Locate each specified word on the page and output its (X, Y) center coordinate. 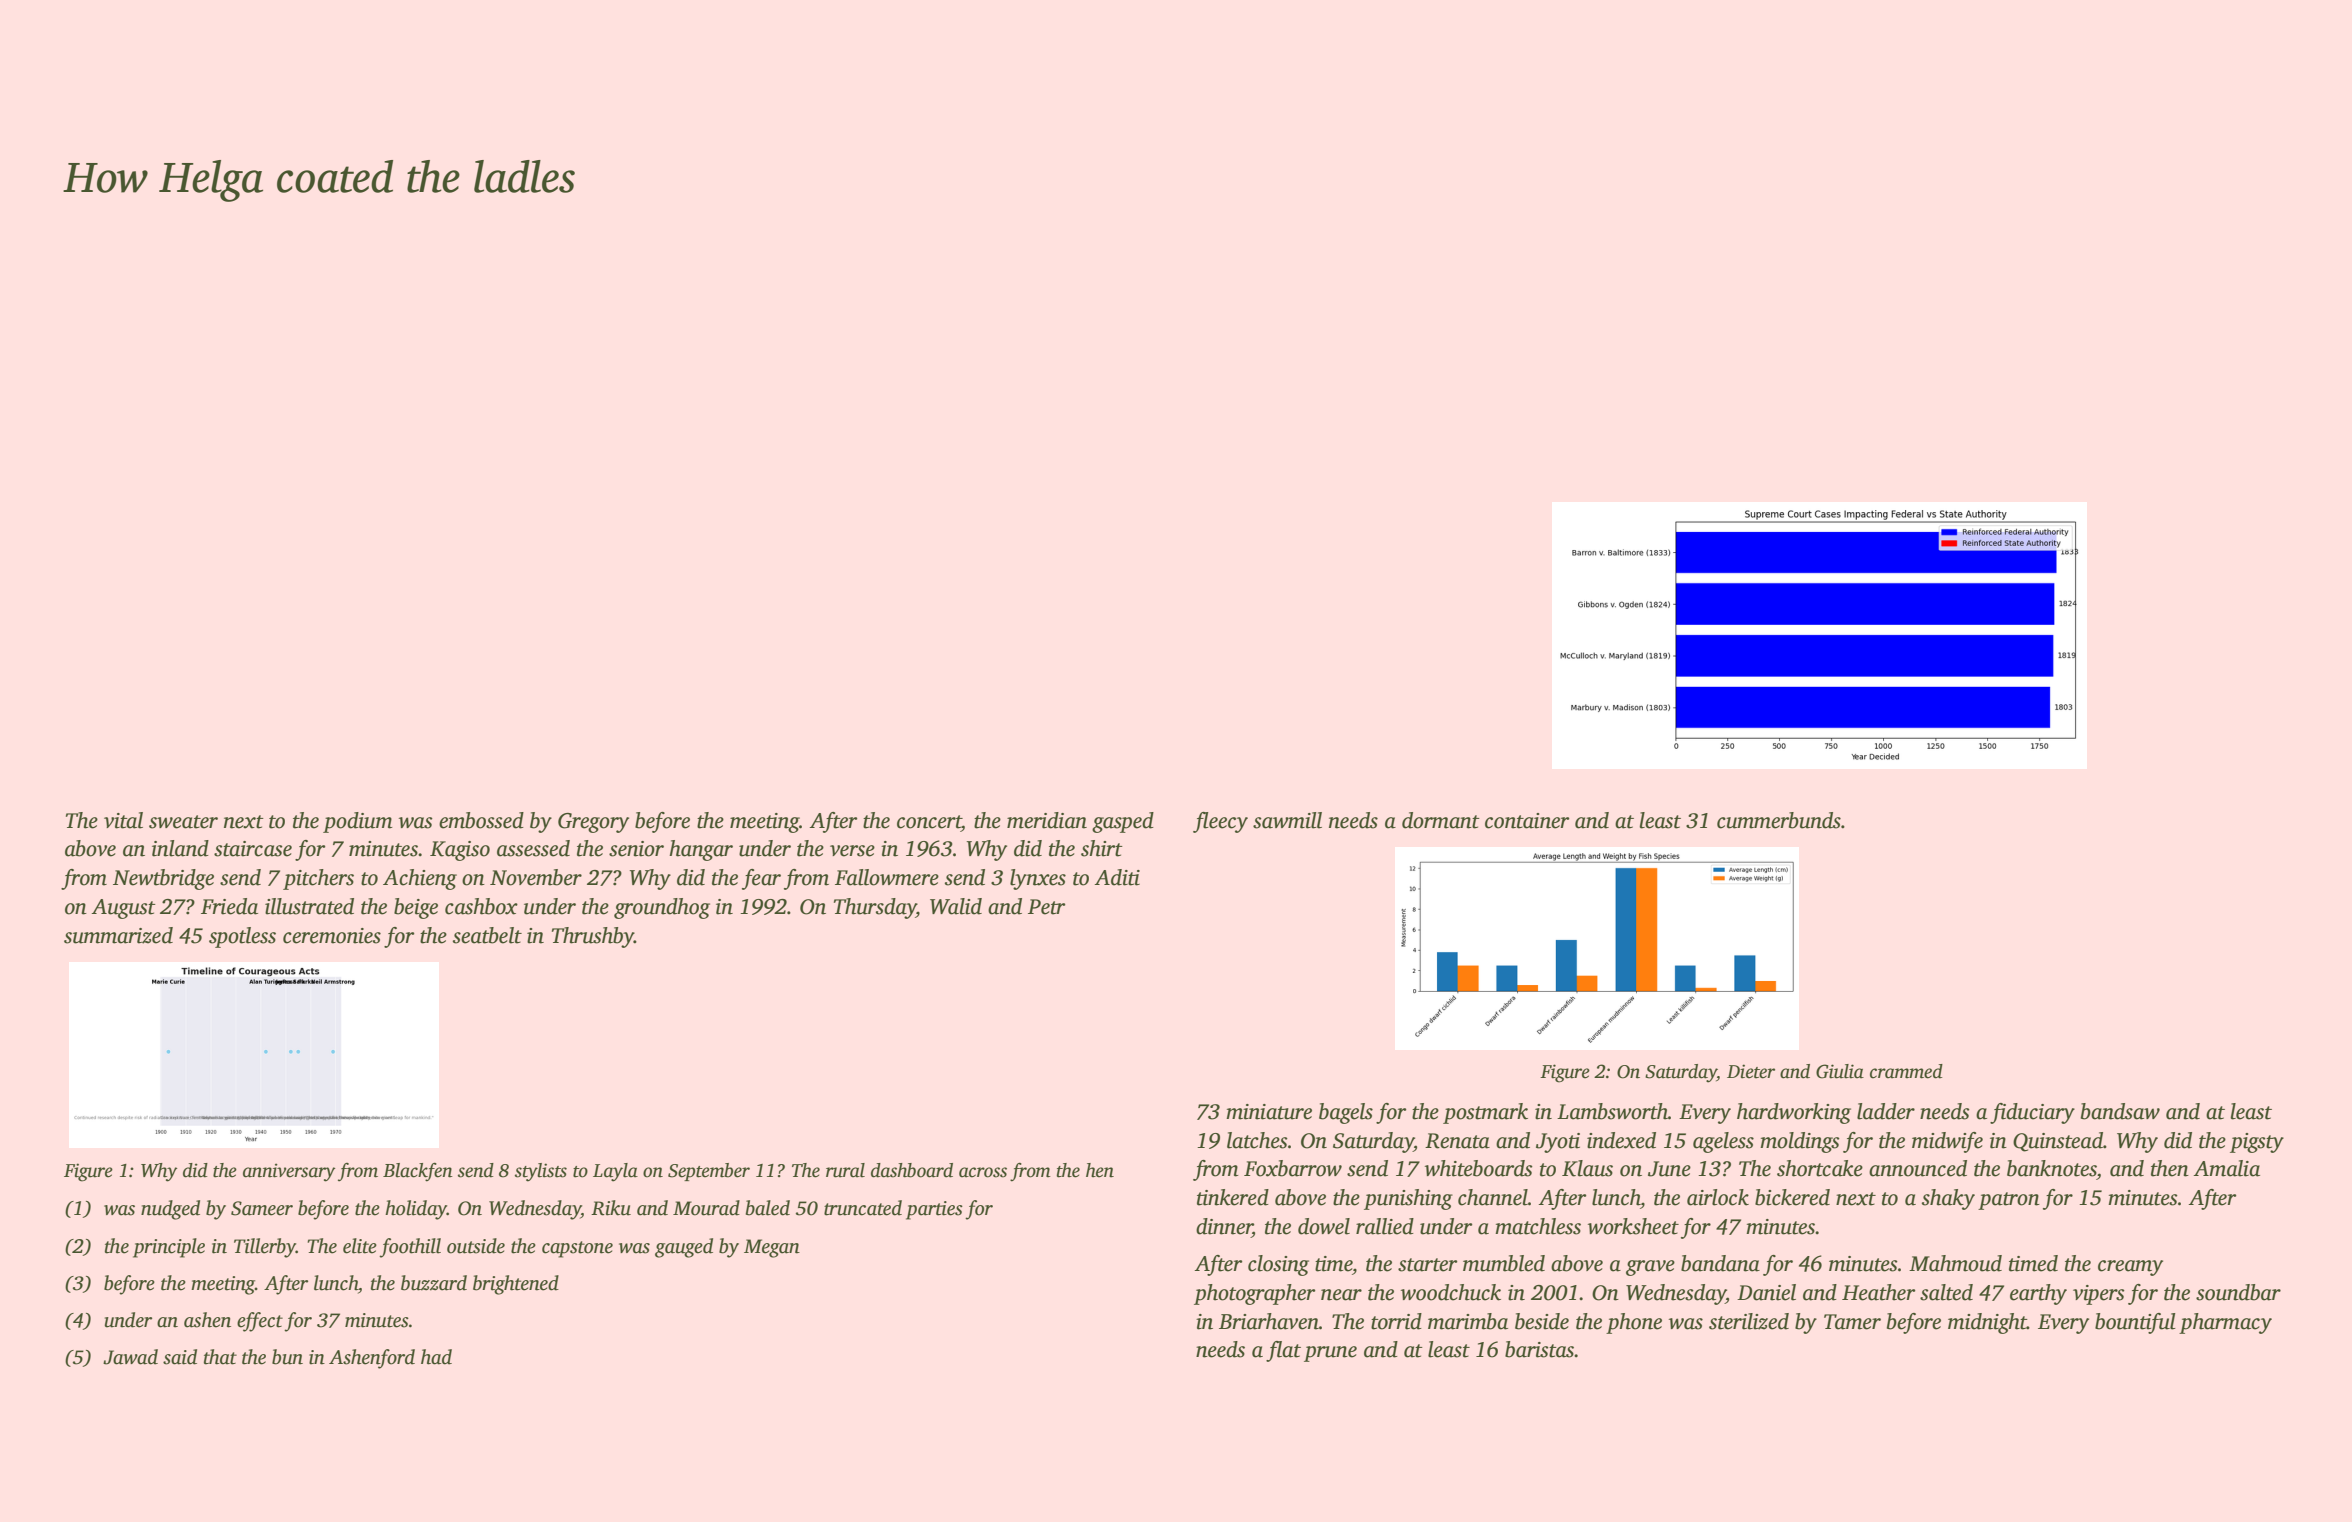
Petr (1046, 907)
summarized (118, 935)
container (1527, 821)
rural (845, 1170)
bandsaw (2120, 1111)
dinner (1224, 1226)
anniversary (289, 1172)
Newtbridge (163, 879)
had (436, 1357)
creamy (2130, 1268)
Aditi (1117, 877)
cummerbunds (1779, 820)
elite (360, 1246)
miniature (1269, 1112)
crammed (1906, 1071)
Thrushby (593, 937)
